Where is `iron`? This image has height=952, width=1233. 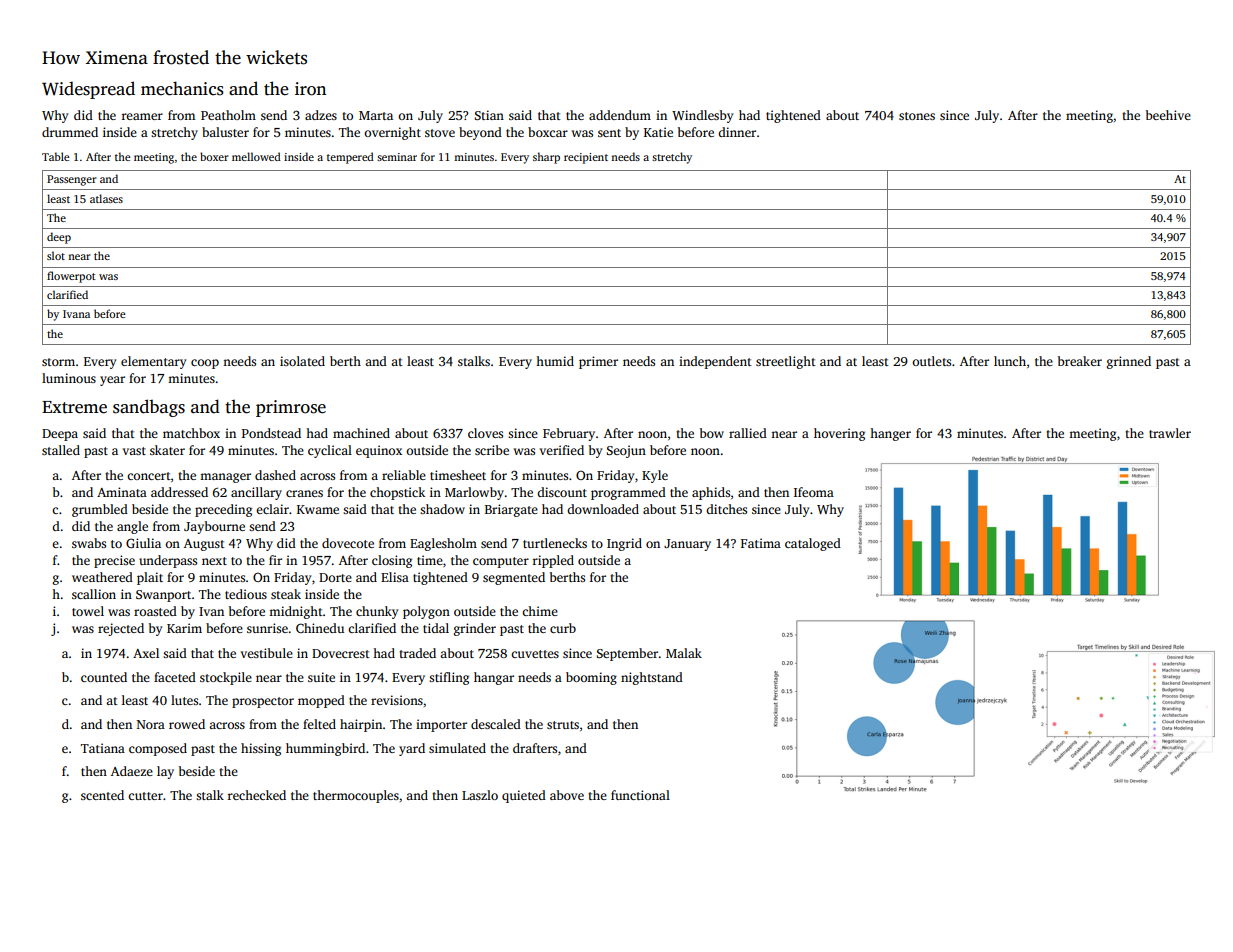 iron is located at coordinates (310, 89).
